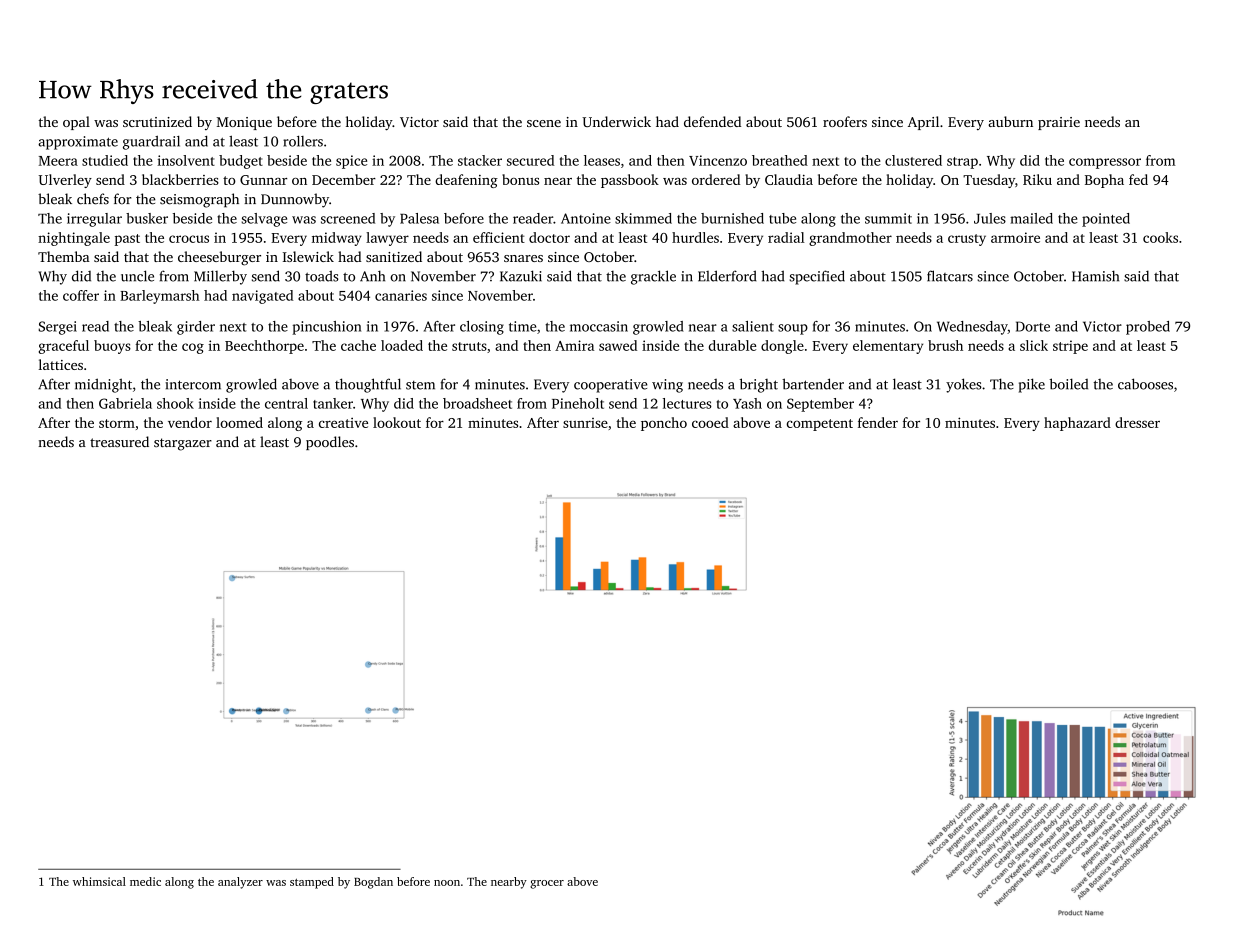 The image size is (1233, 952). I want to click on cooks, so click(1160, 237).
